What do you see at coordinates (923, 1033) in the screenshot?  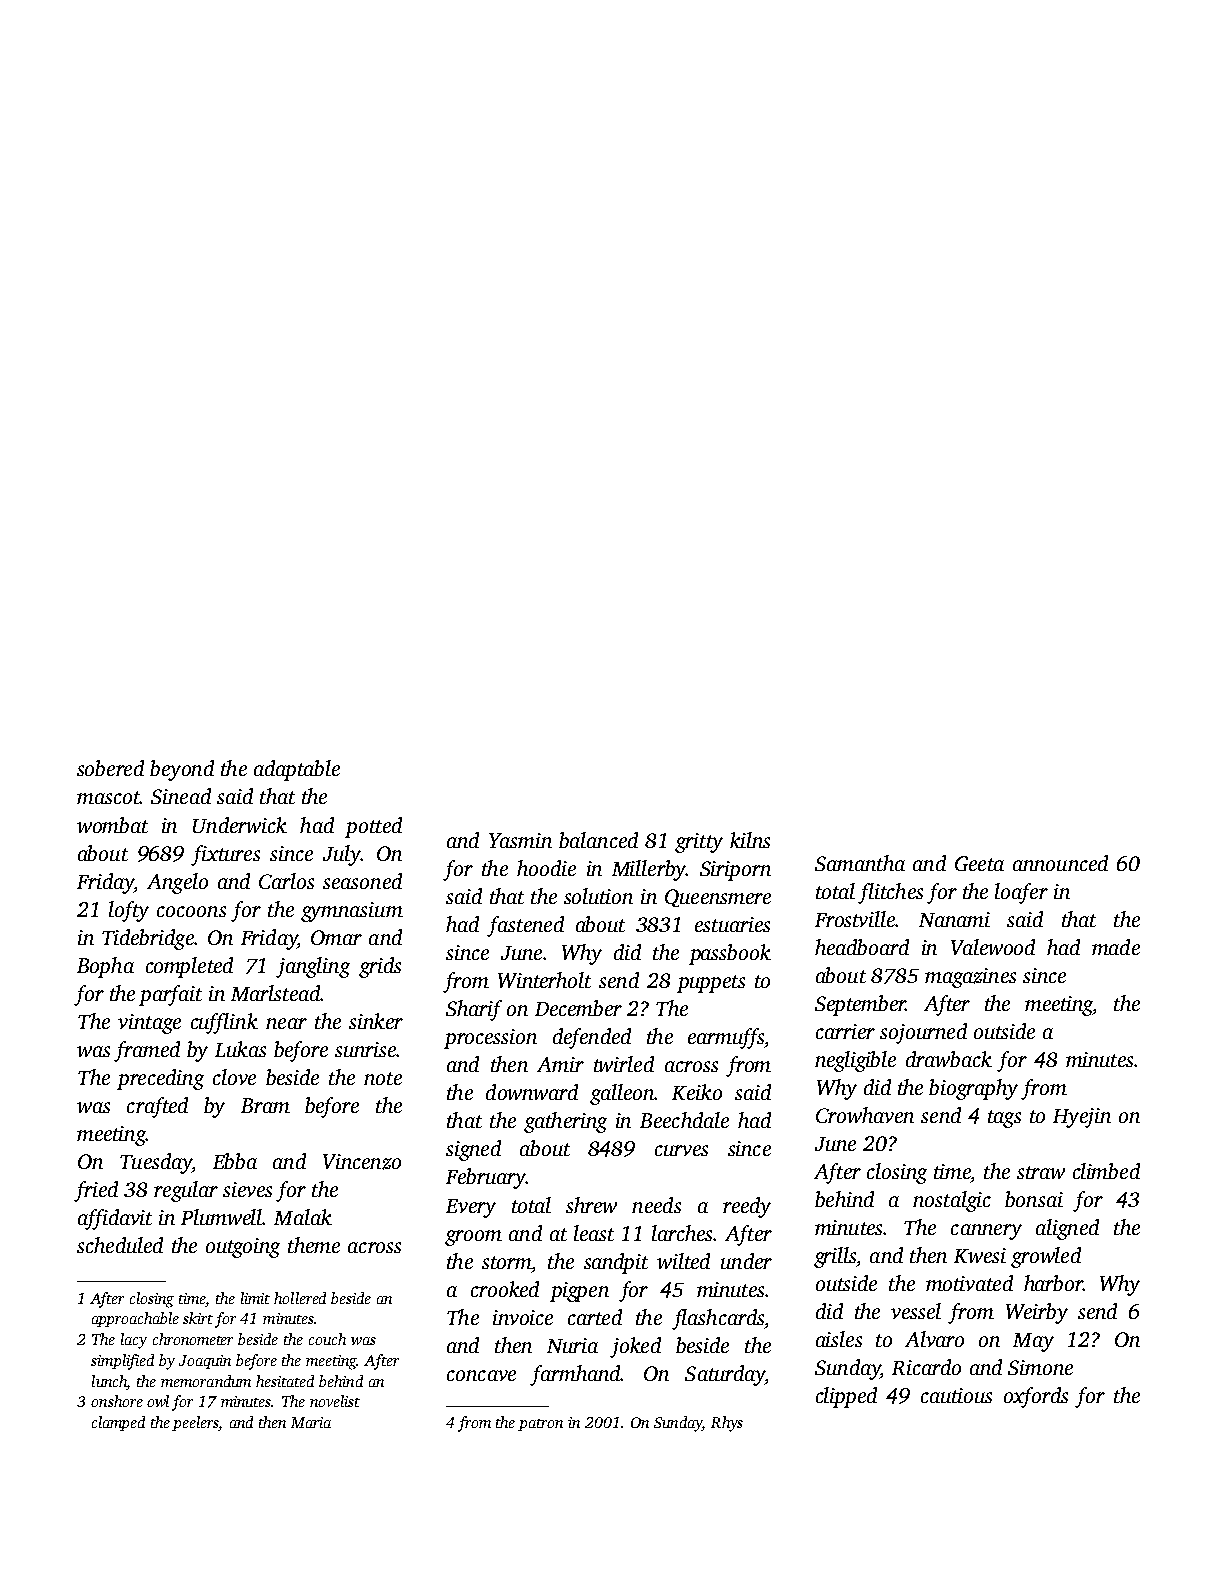 I see `sojourned` at bounding box center [923, 1033].
